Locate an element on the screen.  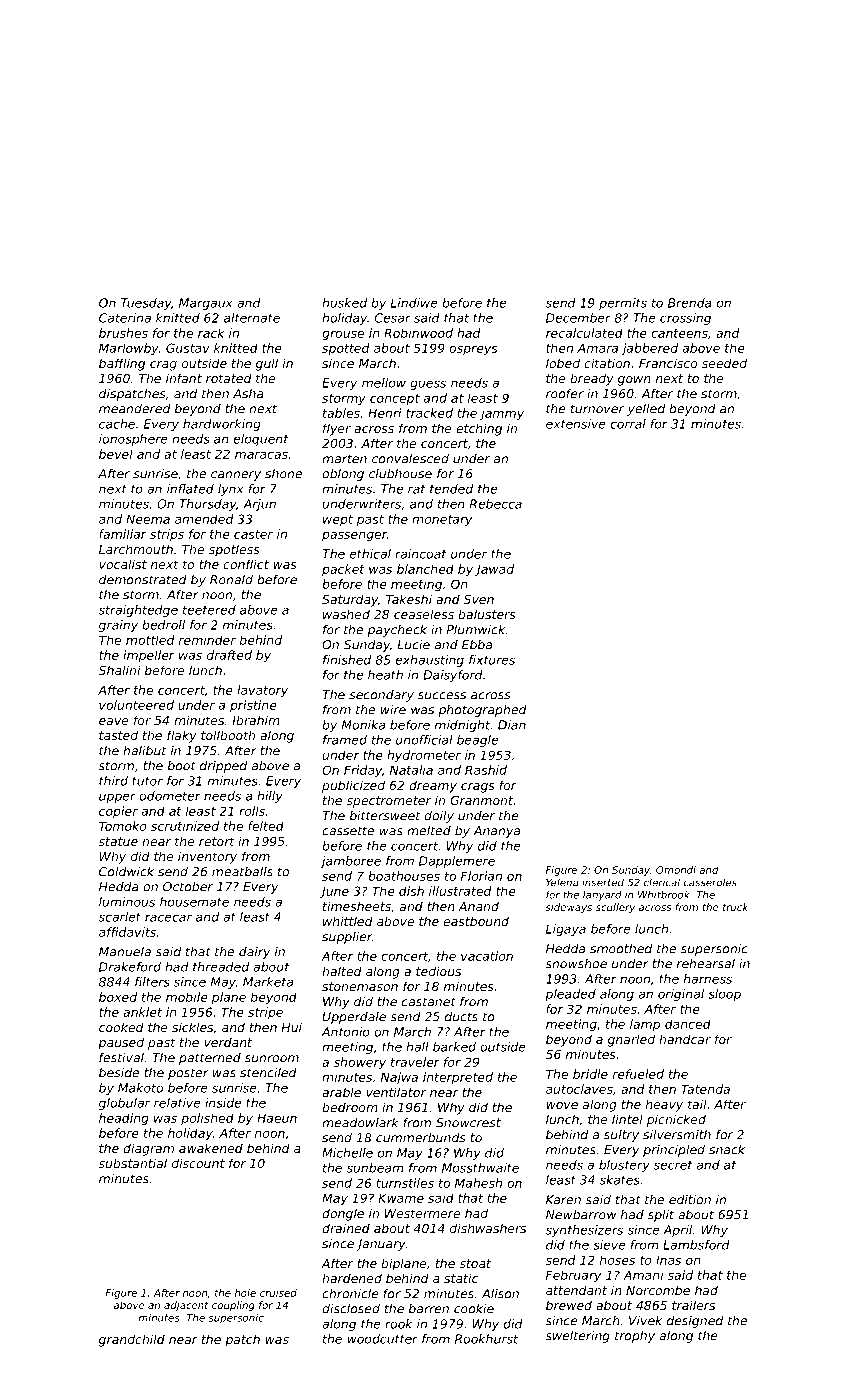
grandchild is located at coordinates (132, 1340).
